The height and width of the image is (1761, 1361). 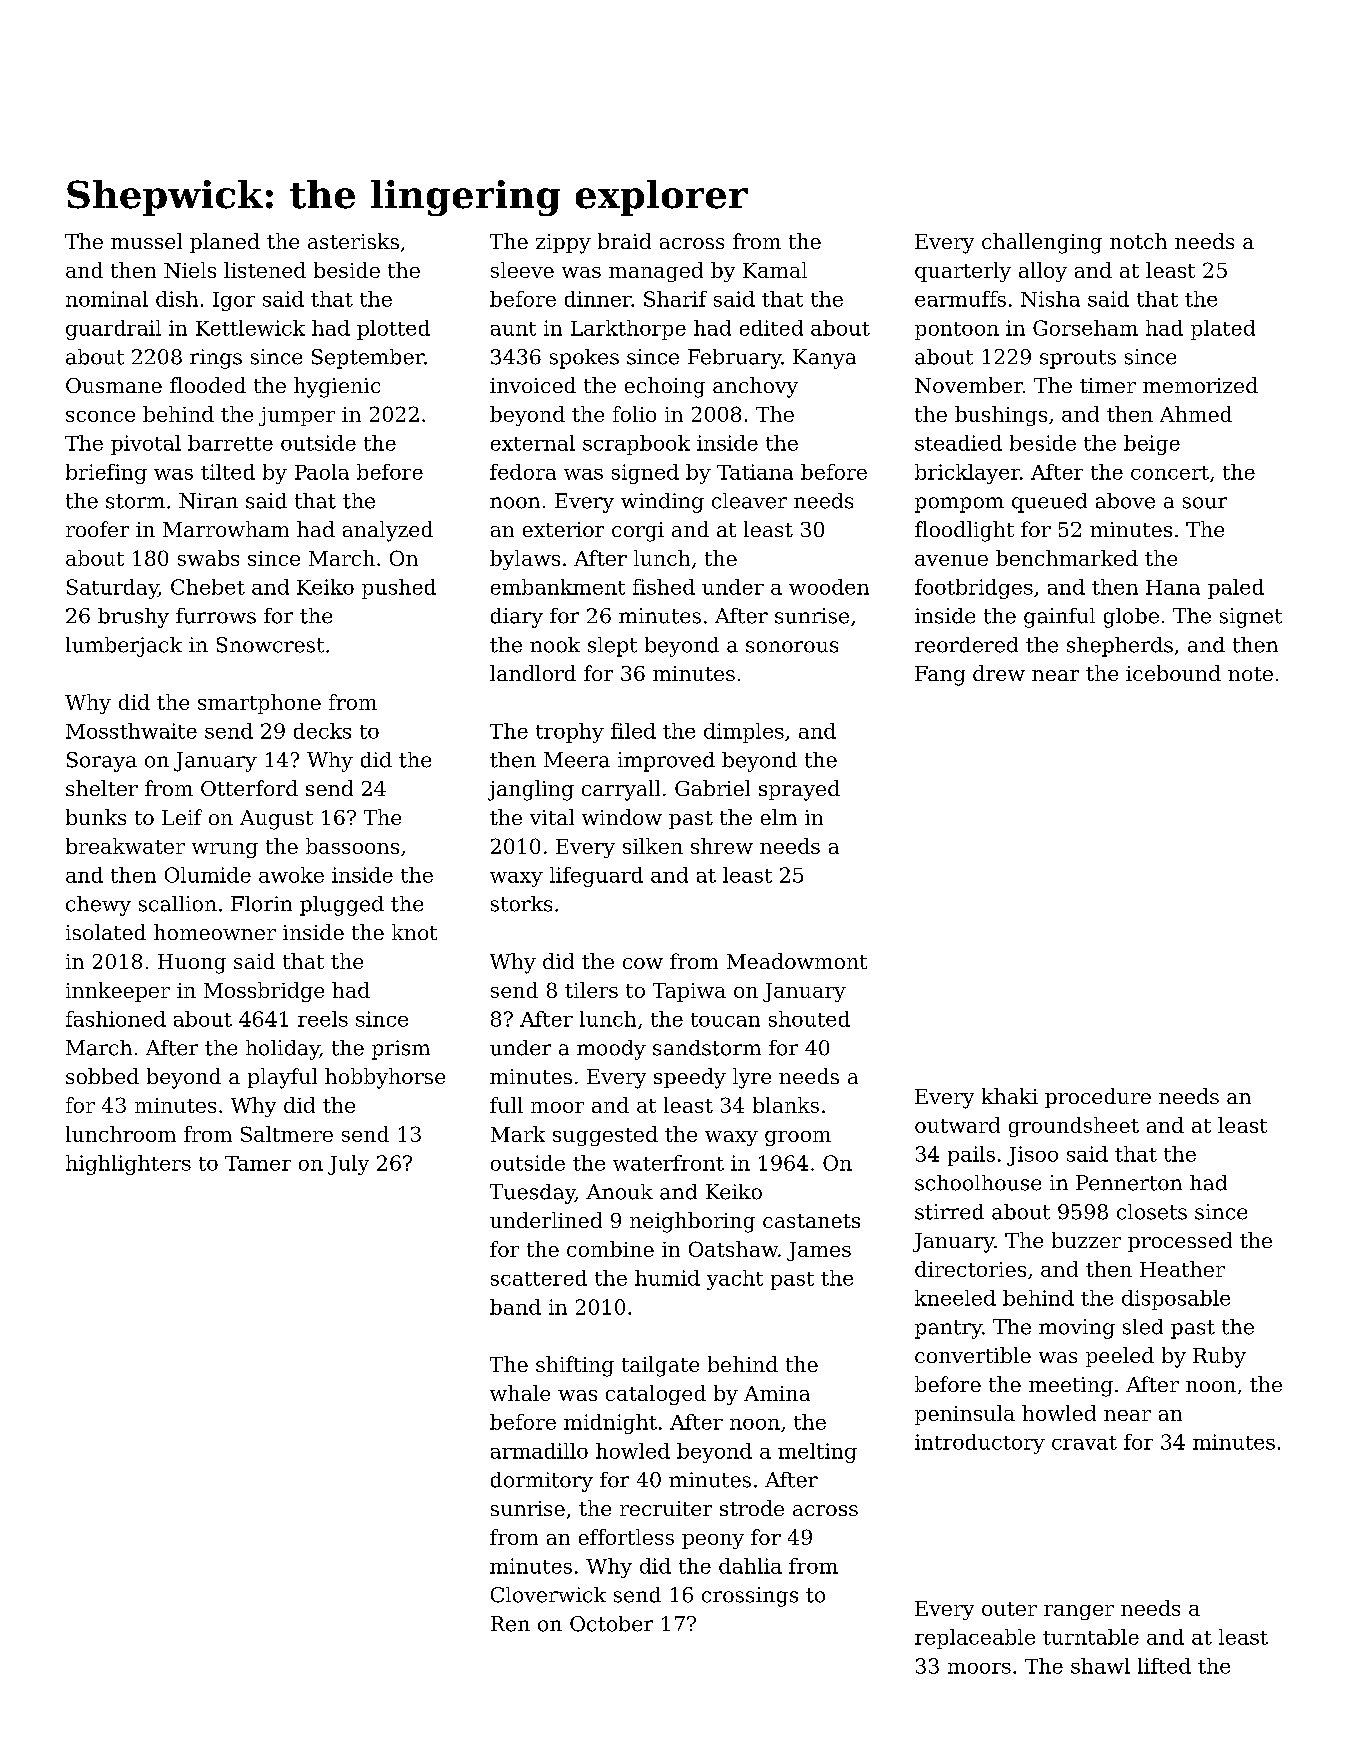 I want to click on Tuesday, so click(x=532, y=1194).
